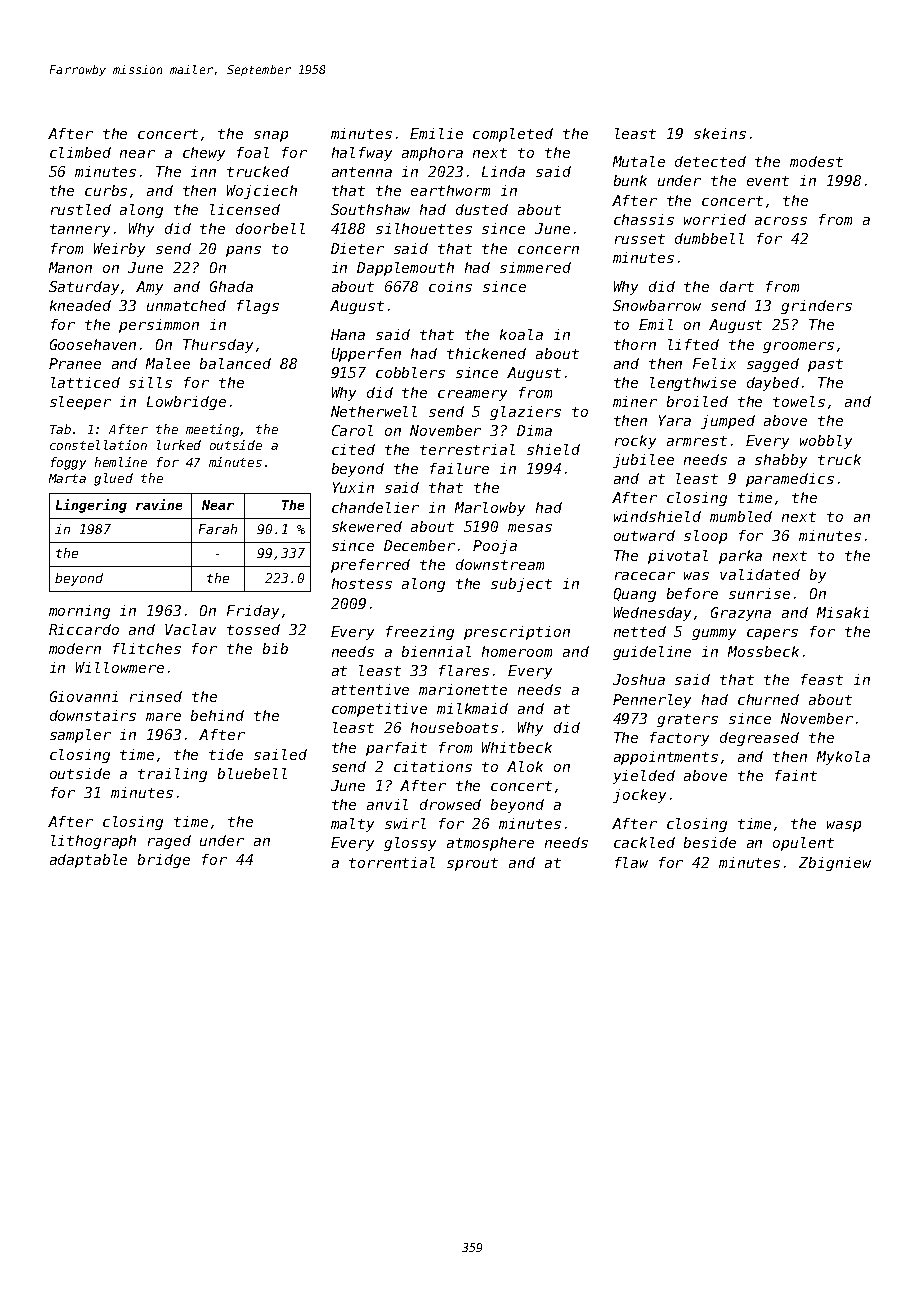  Describe the element at coordinates (218, 529) in the document. I see `Farah` at that location.
